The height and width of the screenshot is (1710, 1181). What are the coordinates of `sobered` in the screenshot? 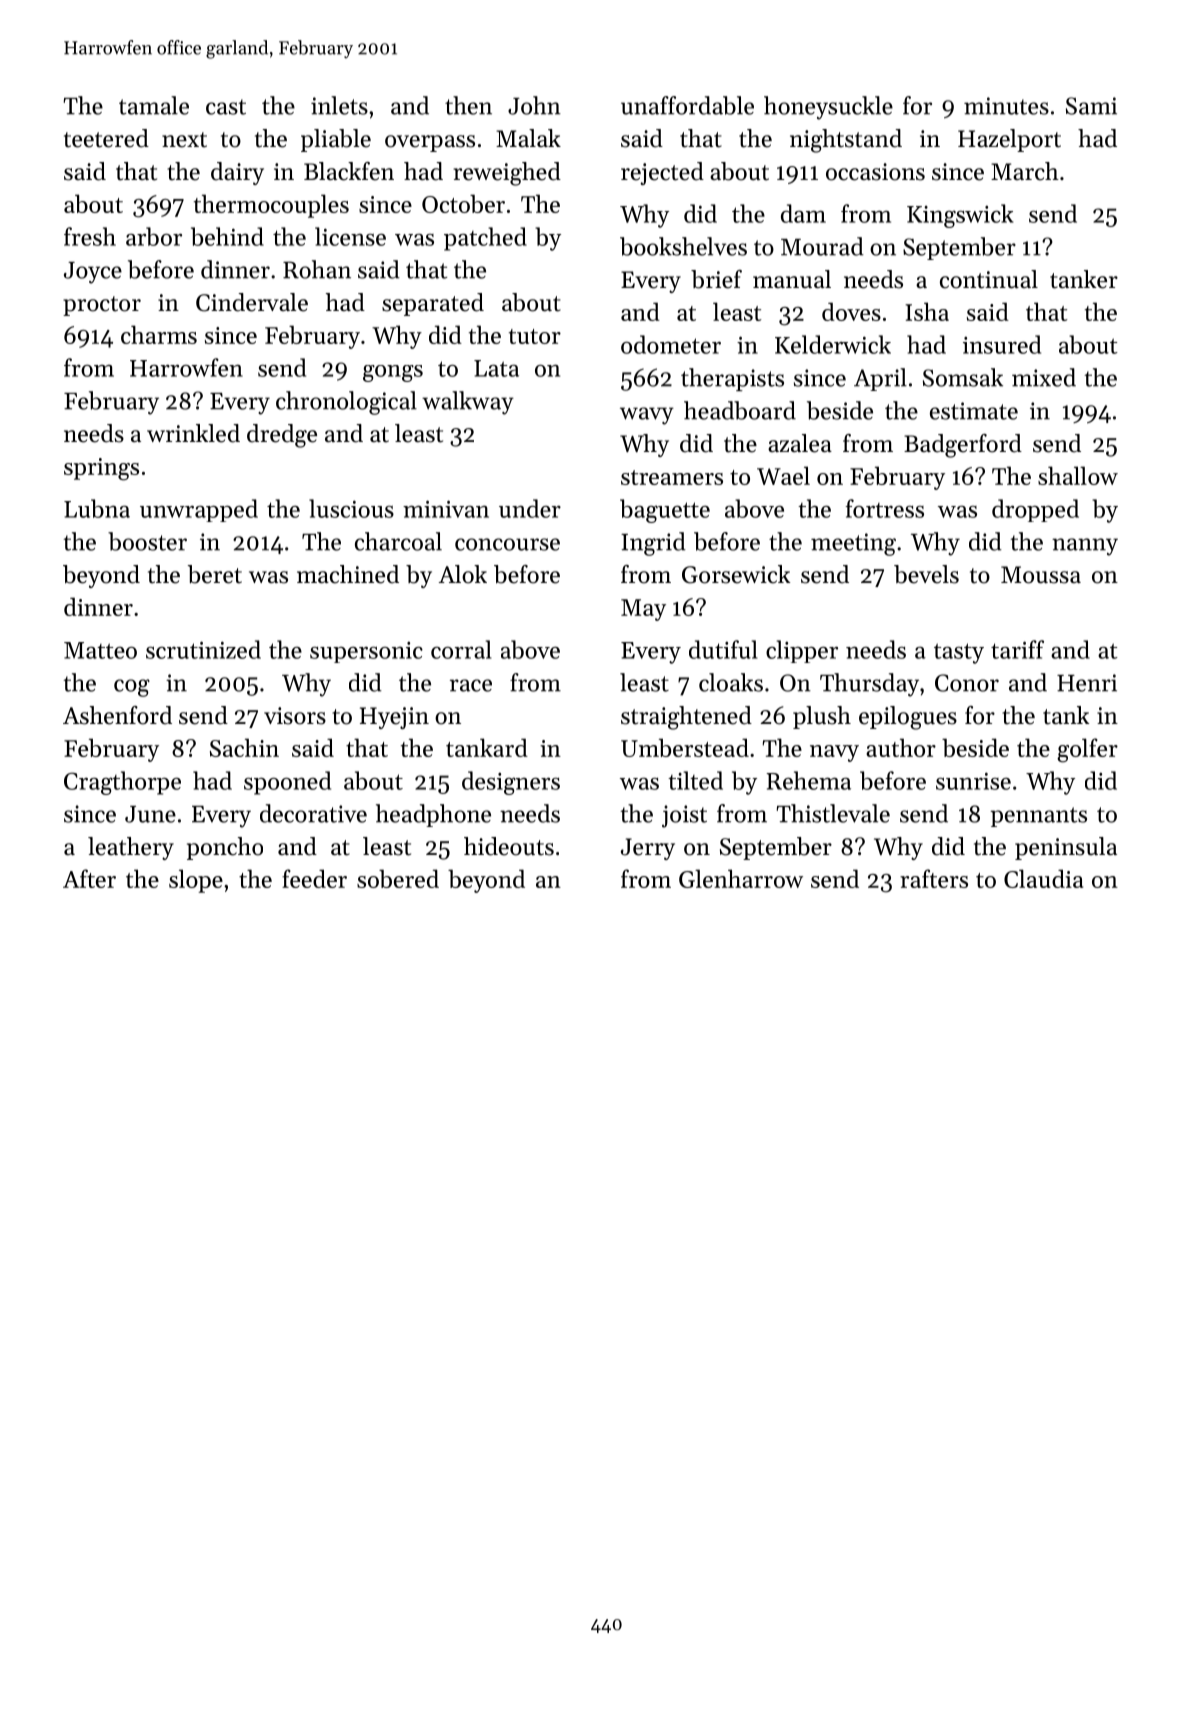 It's located at (398, 878).
